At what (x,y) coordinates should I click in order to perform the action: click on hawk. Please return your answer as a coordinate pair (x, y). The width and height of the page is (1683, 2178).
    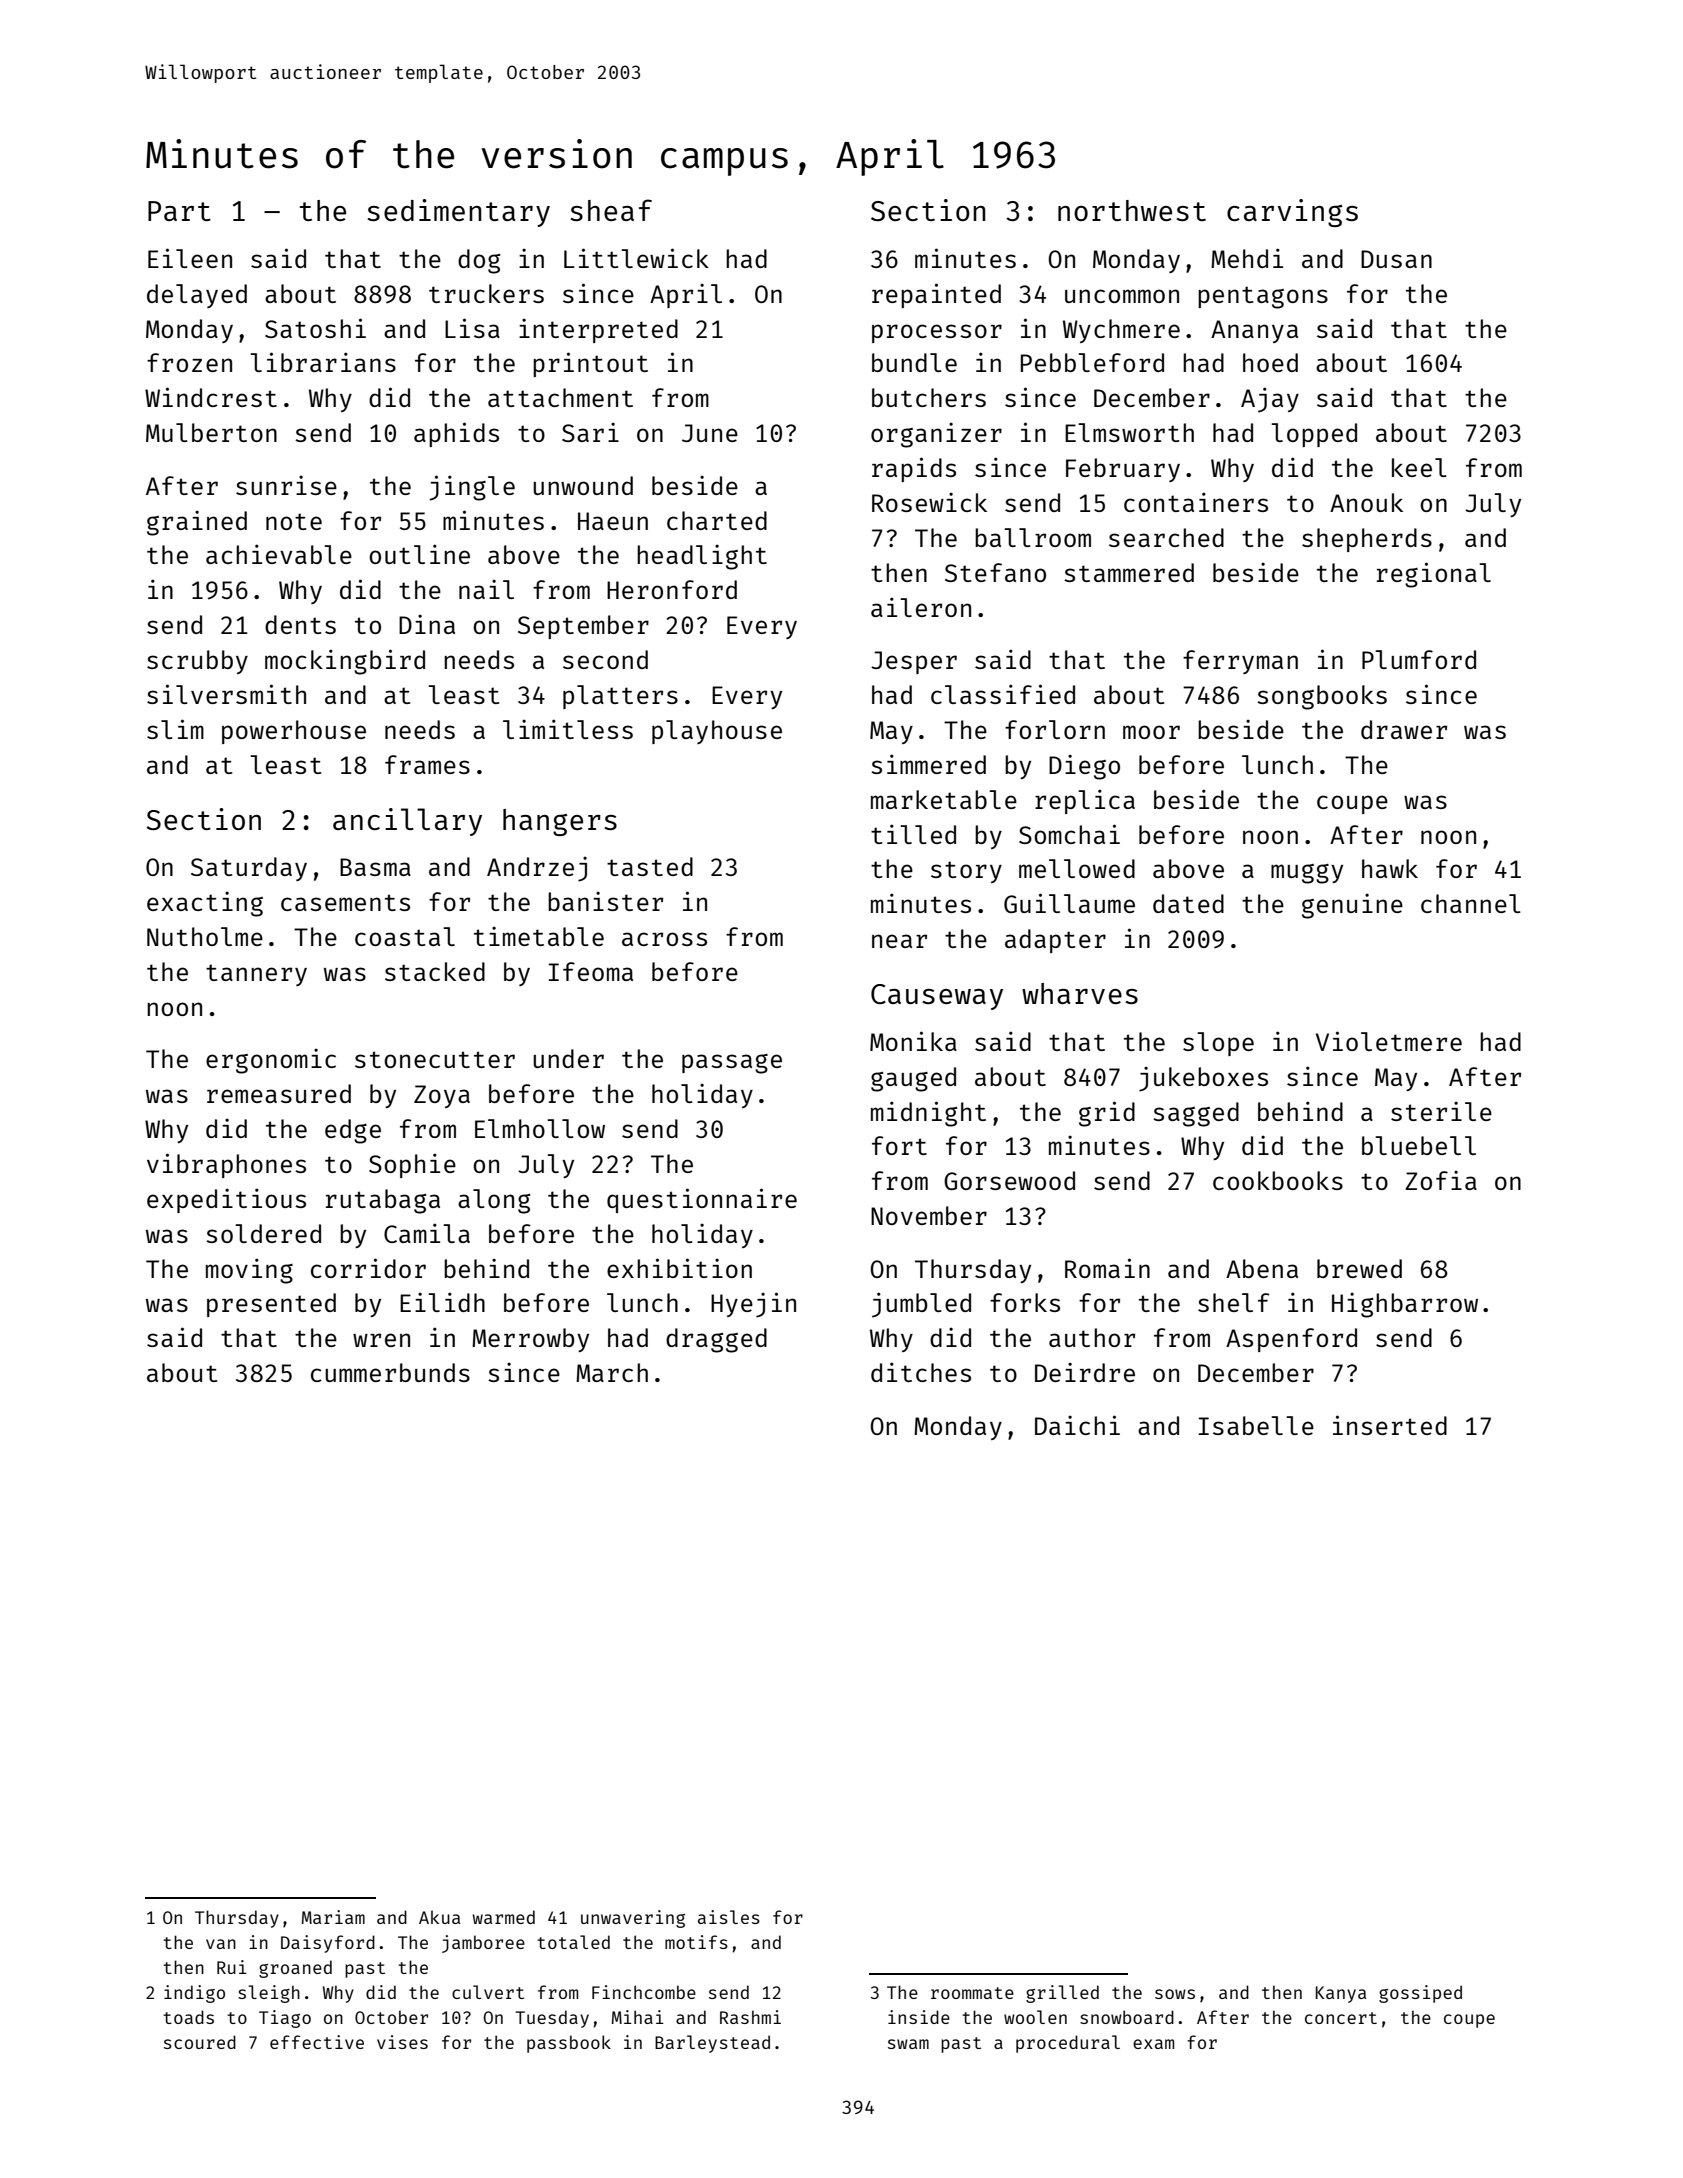
    Looking at the image, I should click on (1390, 868).
